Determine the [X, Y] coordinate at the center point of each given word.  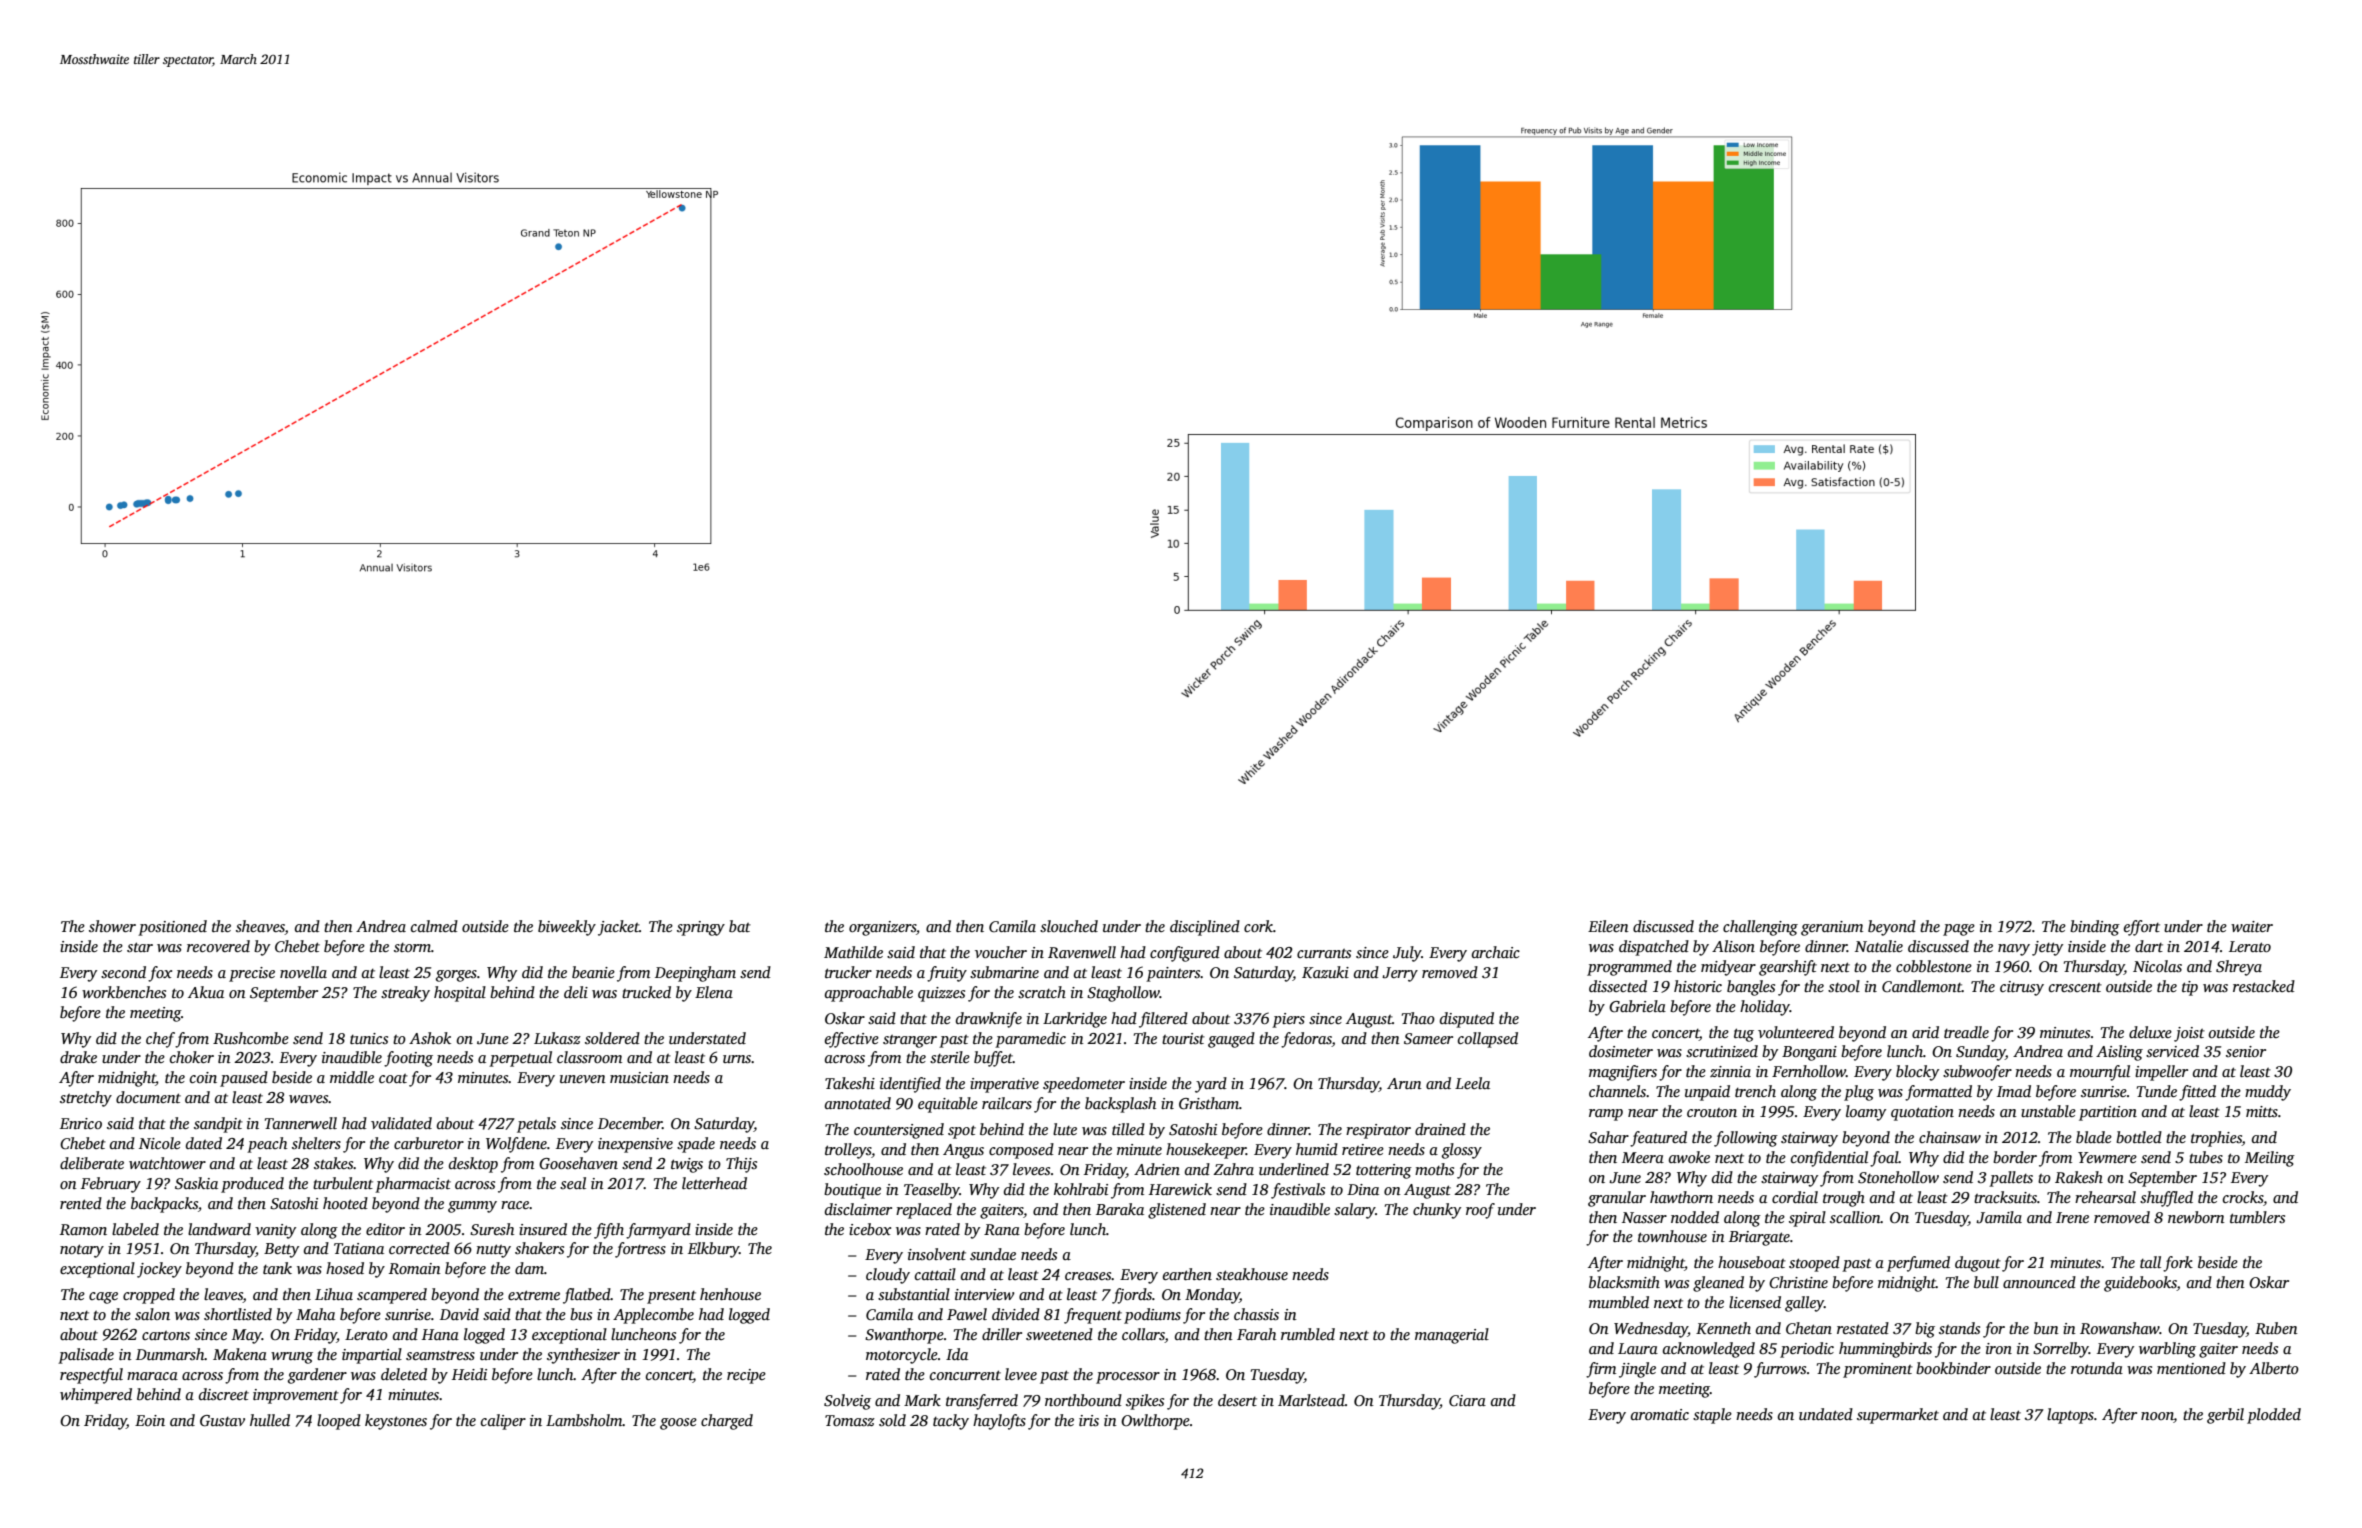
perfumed [1918, 1264]
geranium [1832, 928]
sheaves [260, 927]
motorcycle [902, 1356]
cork [1258, 926]
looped [339, 1422]
